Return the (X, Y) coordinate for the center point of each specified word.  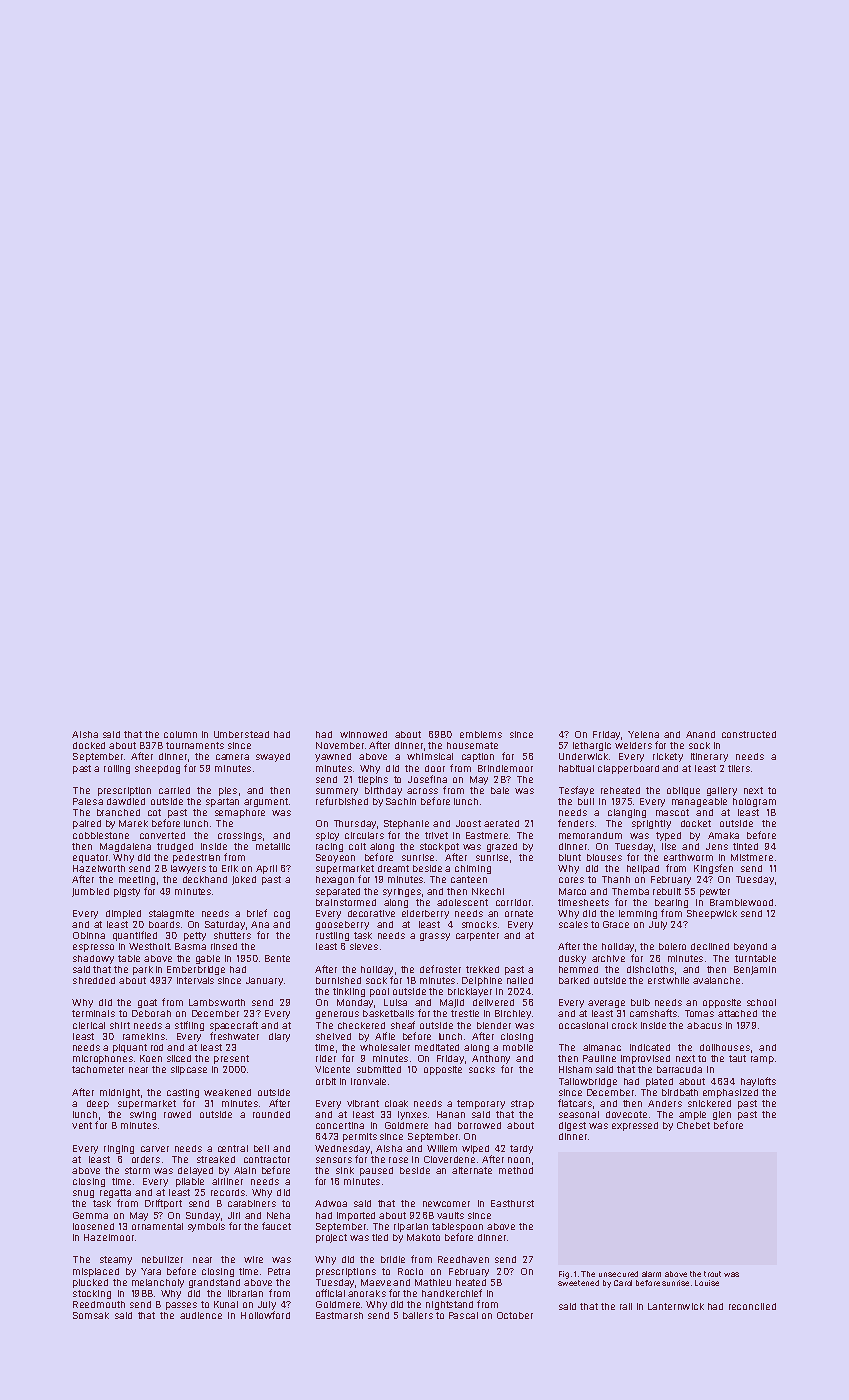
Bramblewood (741, 902)
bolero (672, 946)
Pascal (463, 1315)
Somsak (91, 1315)
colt (357, 846)
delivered (493, 1002)
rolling (117, 769)
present (231, 1059)
